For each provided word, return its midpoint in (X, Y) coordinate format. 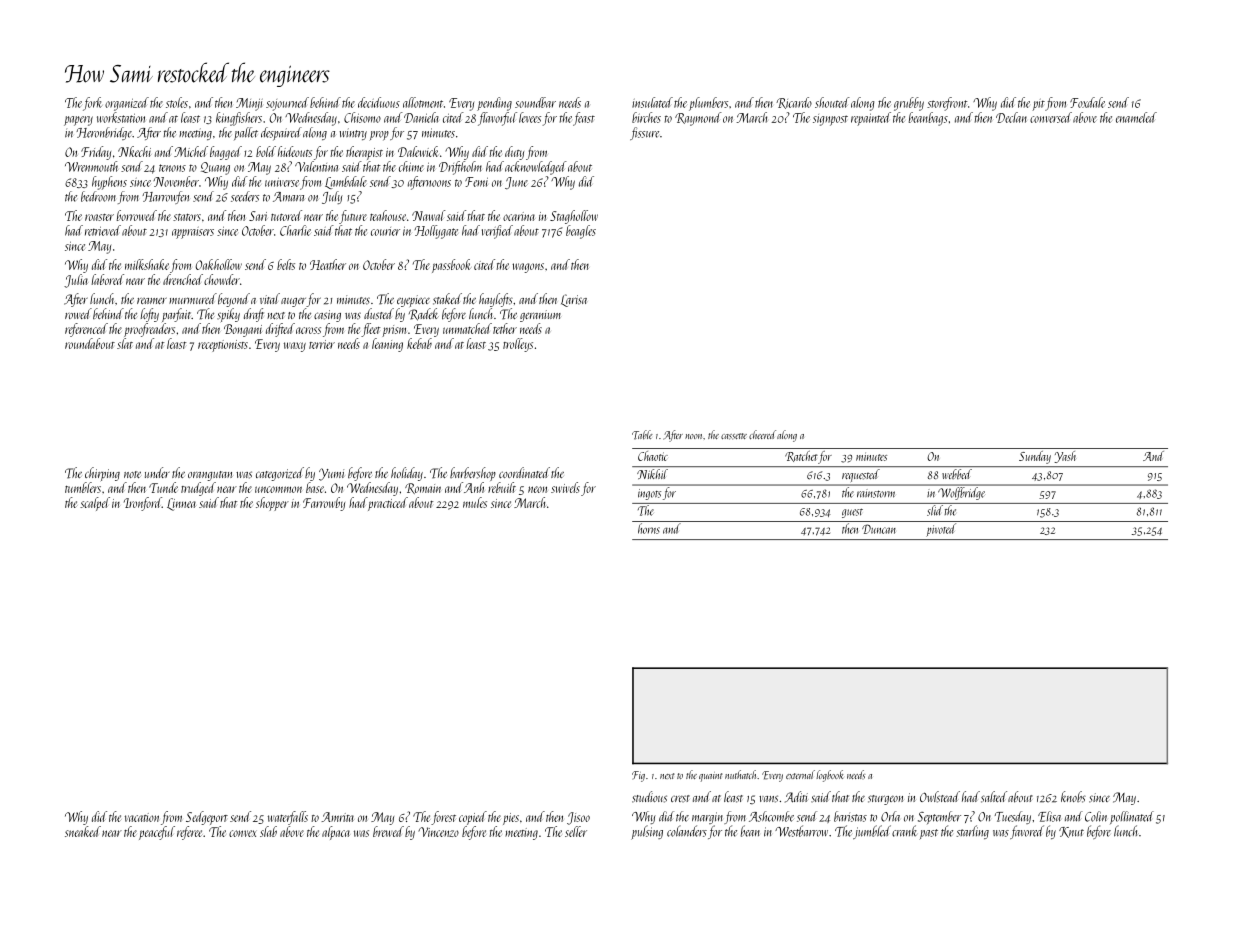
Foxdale (1087, 102)
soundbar (535, 102)
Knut (1071, 832)
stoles (177, 102)
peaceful (157, 833)
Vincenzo (438, 832)
